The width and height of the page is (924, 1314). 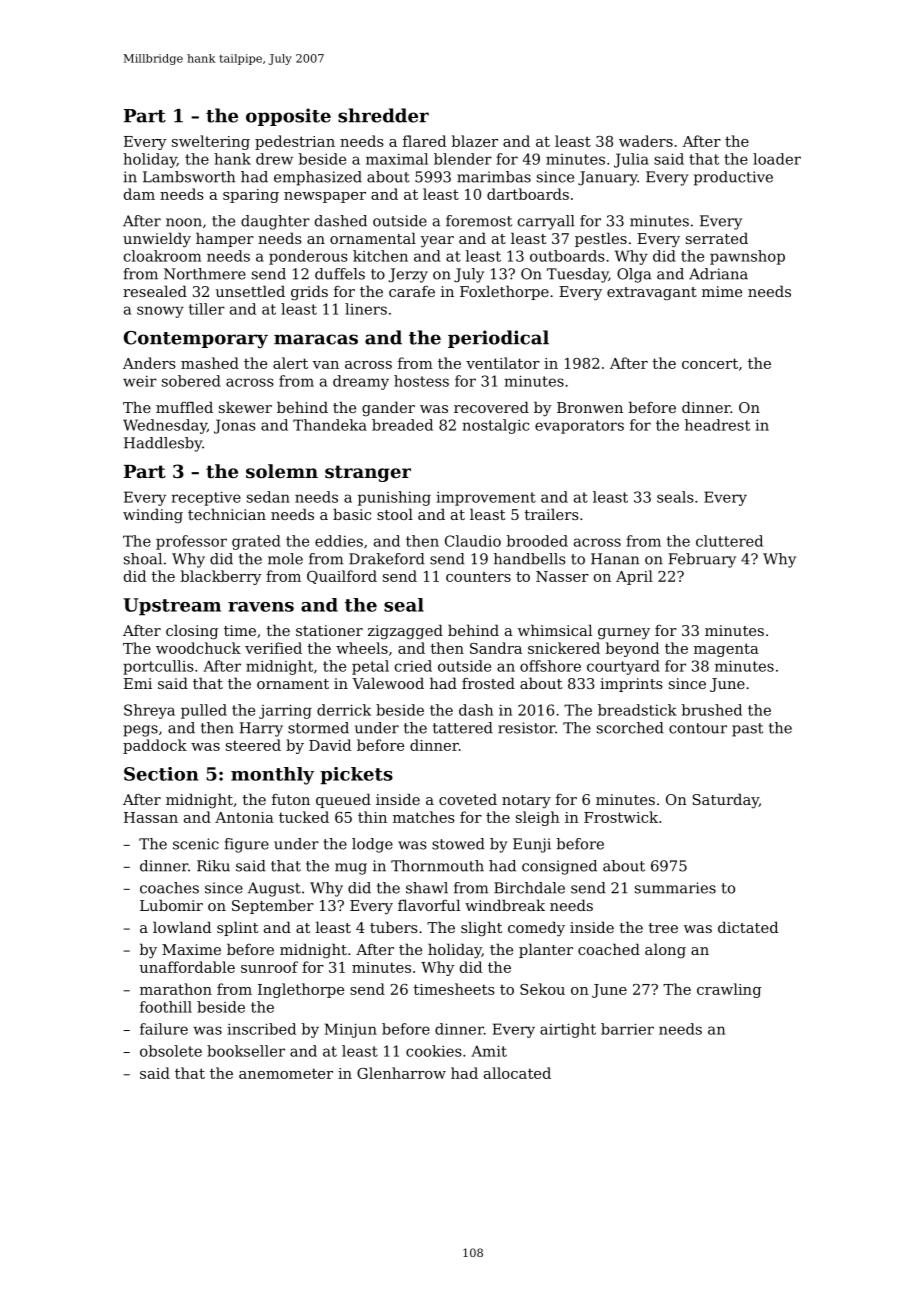 I want to click on sparing, so click(x=251, y=196).
